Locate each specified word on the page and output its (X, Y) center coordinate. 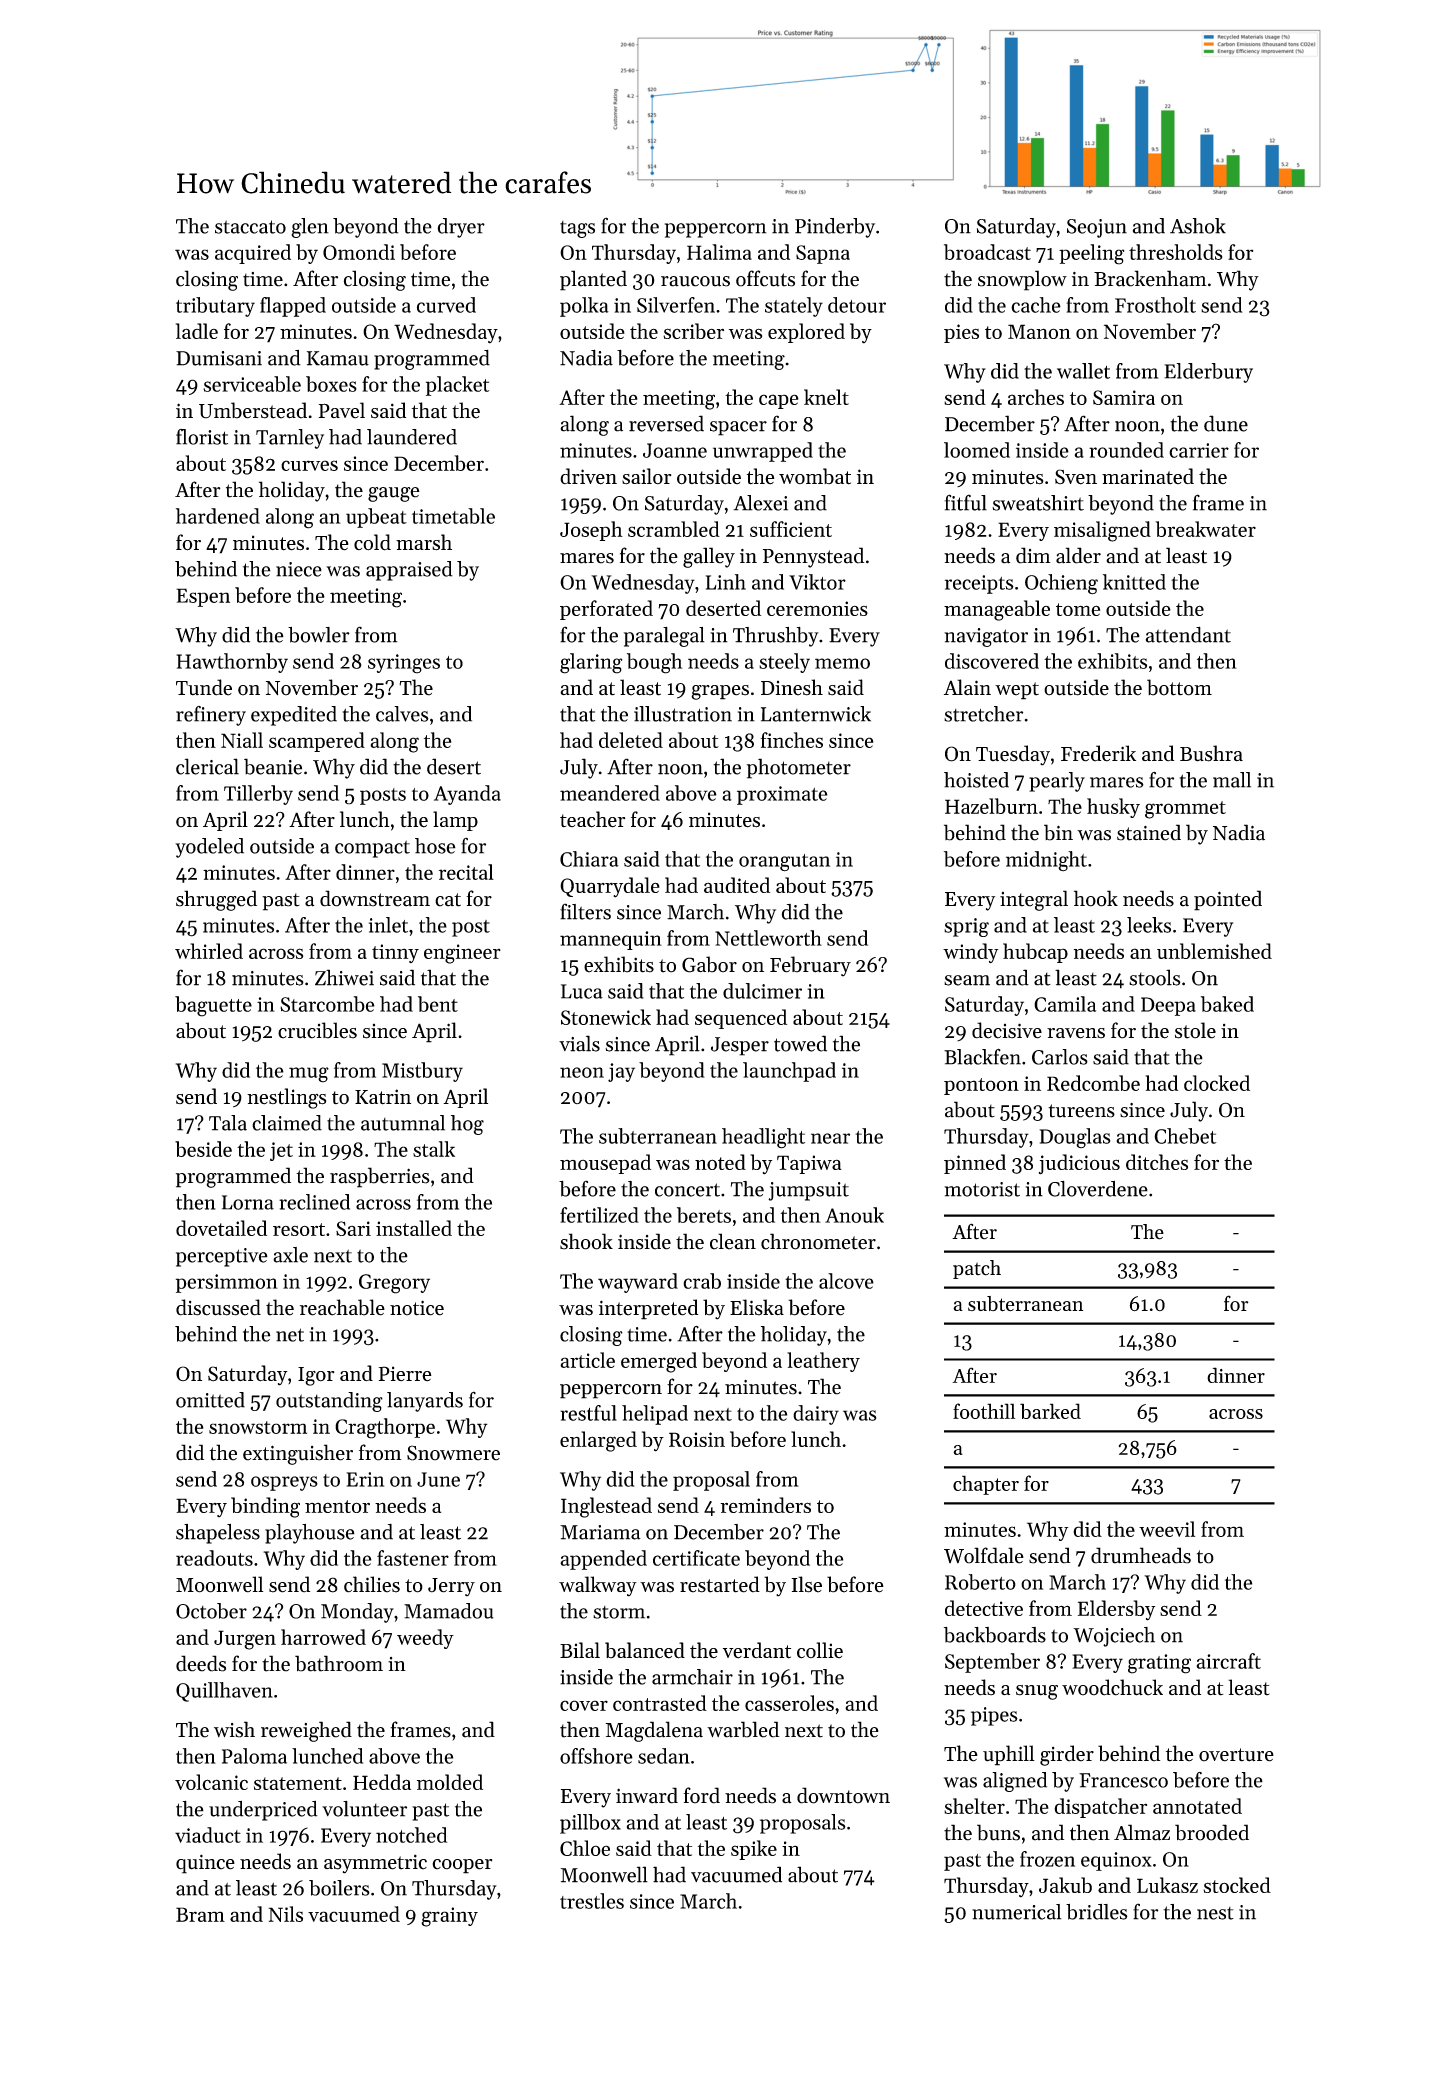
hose (435, 846)
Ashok (1198, 226)
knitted (1134, 582)
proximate (782, 795)
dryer (461, 228)
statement (298, 1783)
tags (577, 229)
